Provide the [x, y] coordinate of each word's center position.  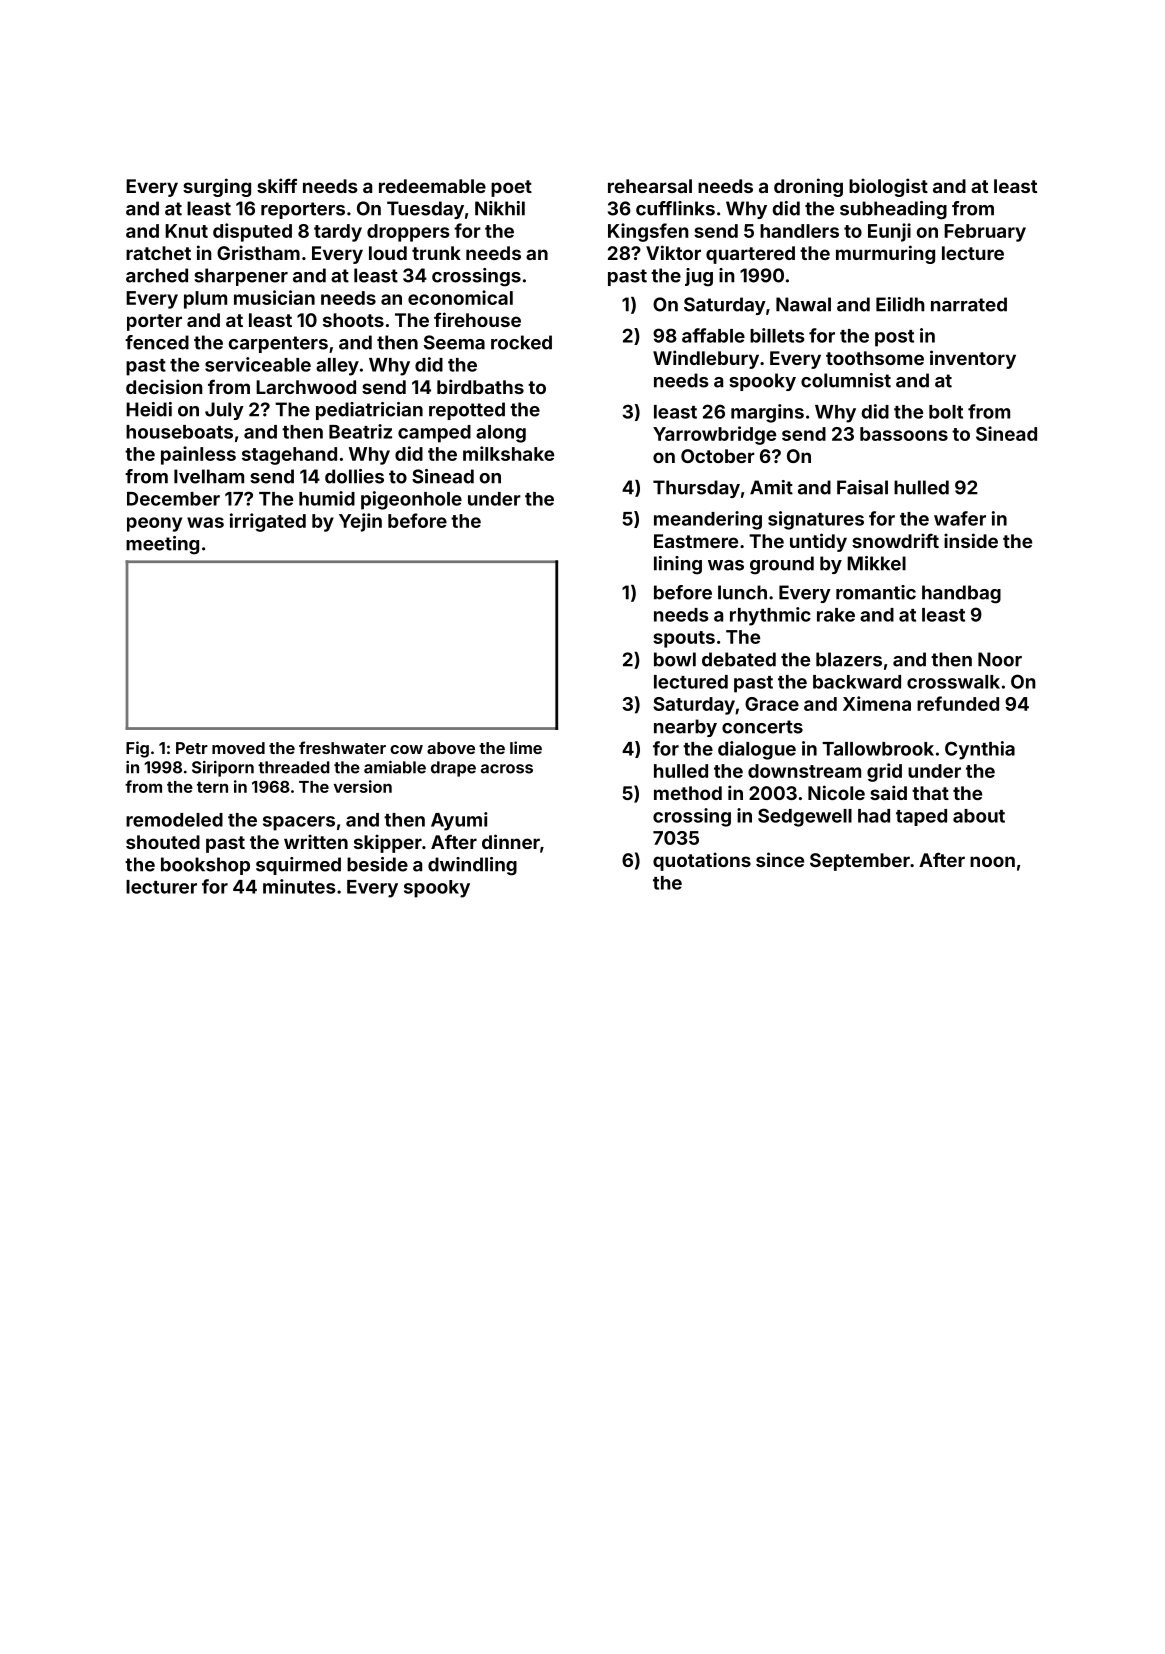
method [688, 793]
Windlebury [706, 359]
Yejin [360, 522]
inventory [973, 359]
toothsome [875, 358]
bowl [675, 659]
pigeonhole [411, 500]
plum [205, 300]
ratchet [158, 253]
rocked [521, 342]
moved [238, 748]
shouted [163, 842]
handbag [961, 594]
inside [971, 540]
